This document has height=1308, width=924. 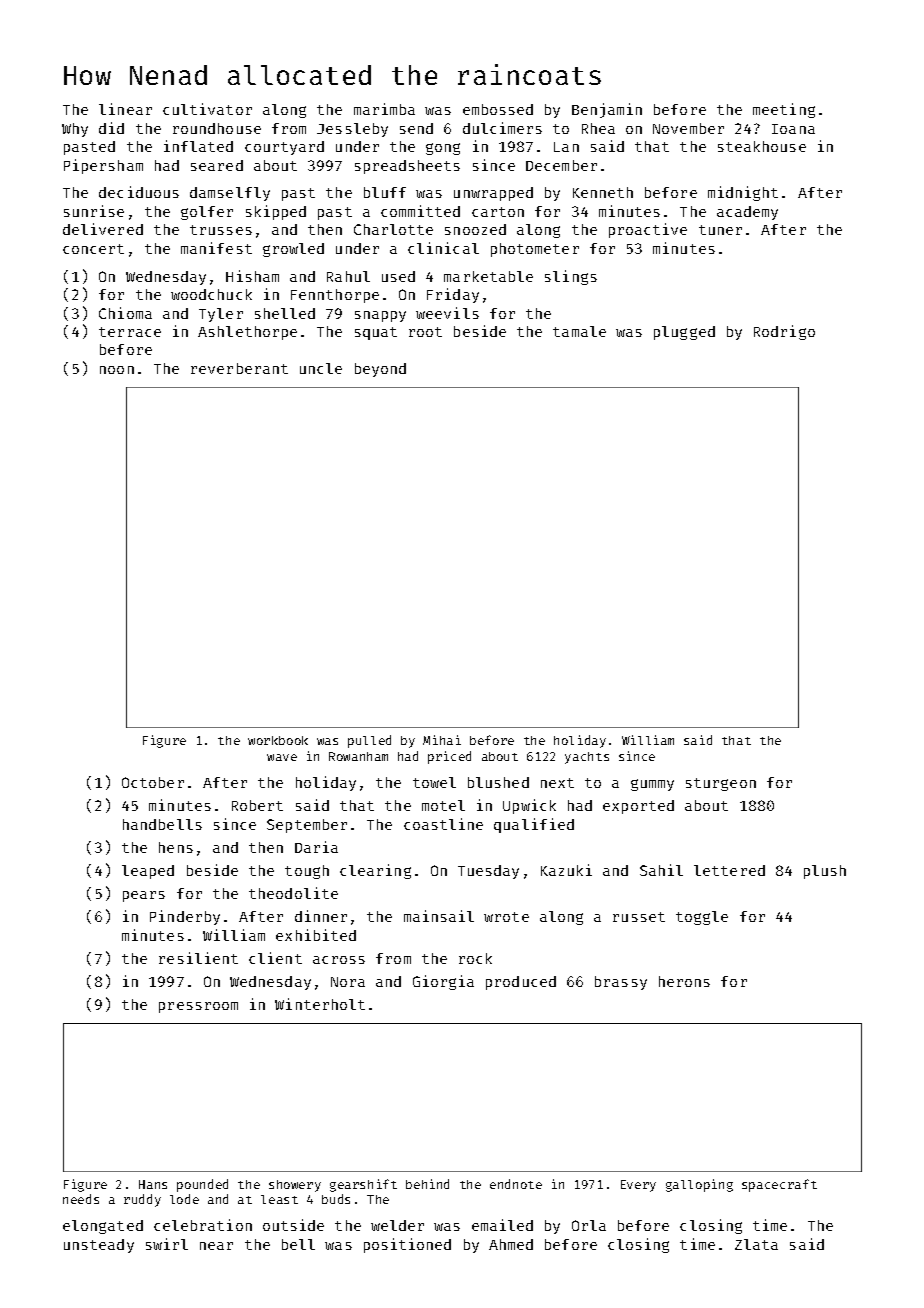 What do you see at coordinates (498, 109) in the document?
I see `embossed` at bounding box center [498, 109].
